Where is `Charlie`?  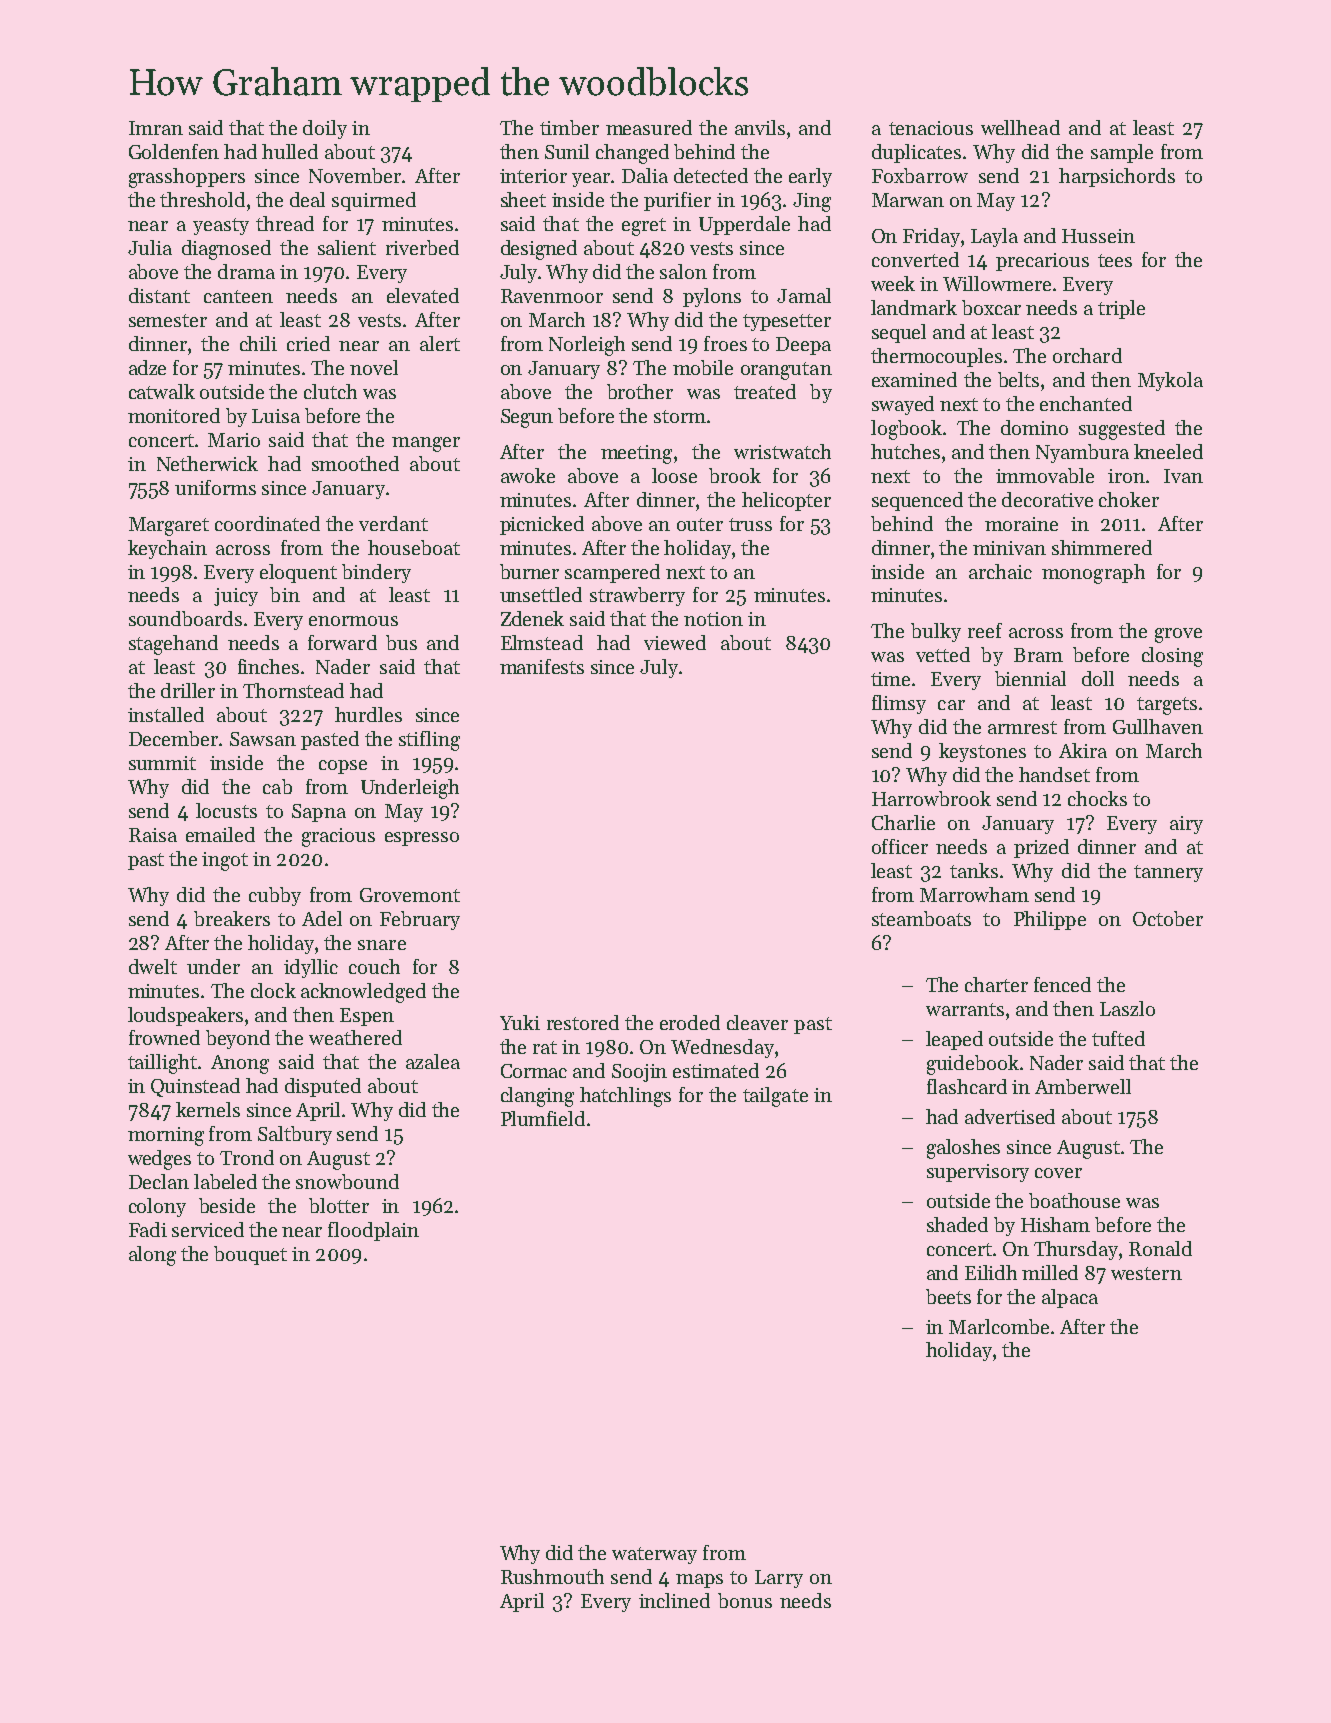 Charlie is located at coordinates (903, 822).
